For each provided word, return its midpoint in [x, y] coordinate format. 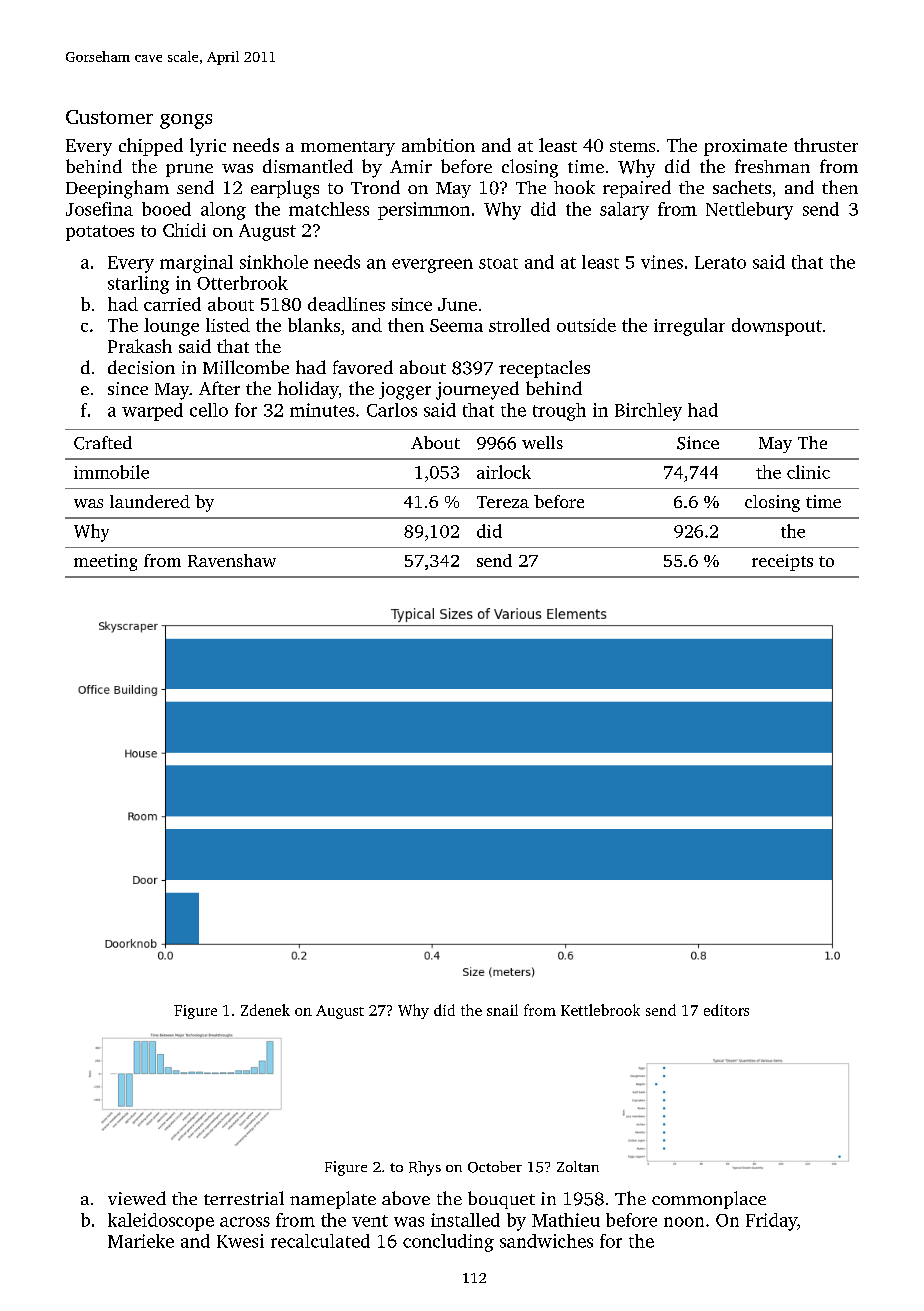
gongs [186, 121]
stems [632, 146]
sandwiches [546, 1241]
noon [684, 1222]
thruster [826, 145]
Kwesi [240, 1241]
